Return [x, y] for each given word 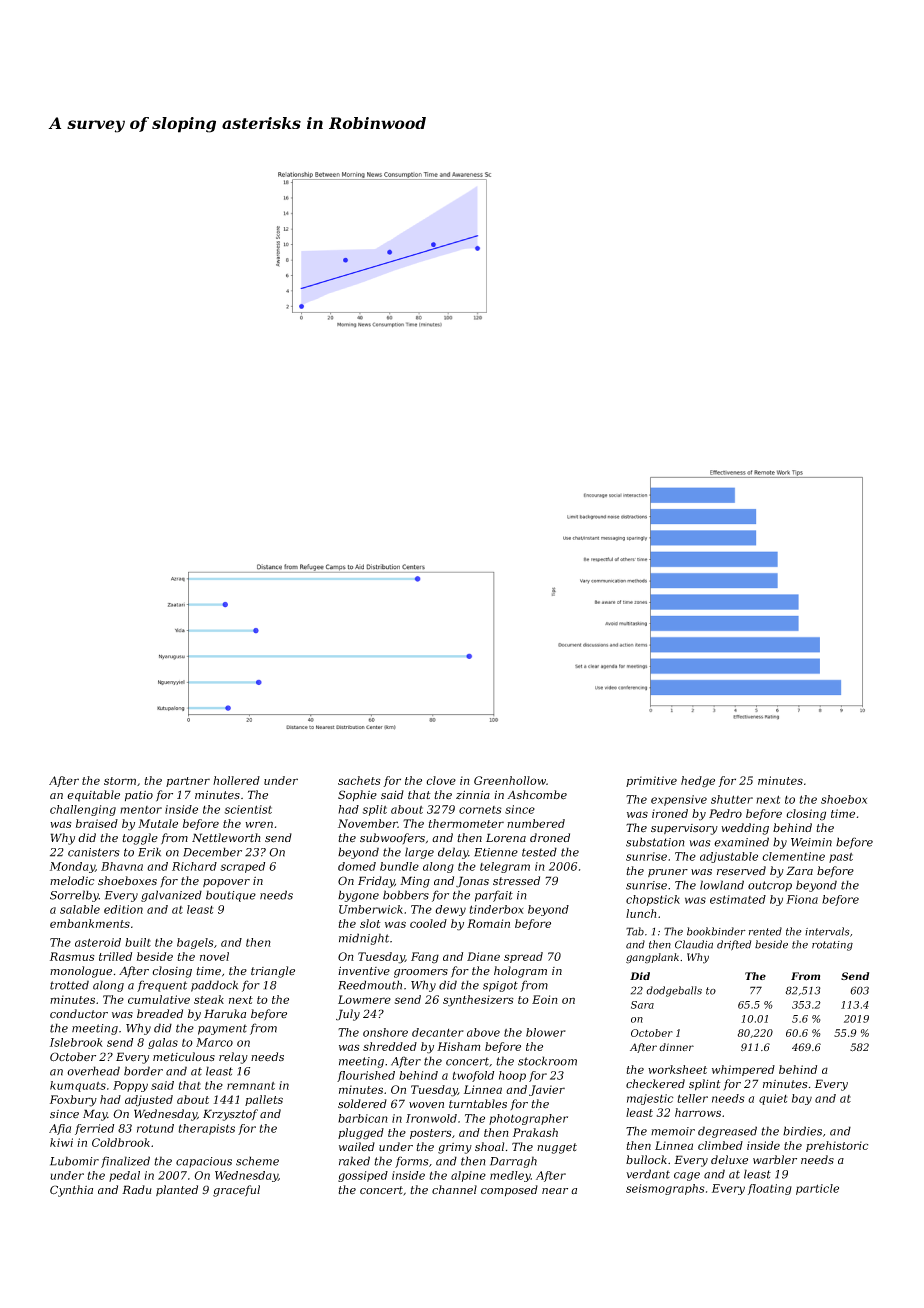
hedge [698, 782]
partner [188, 782]
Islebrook [76, 1042]
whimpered [743, 1070]
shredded [390, 1046]
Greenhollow [510, 780]
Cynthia [71, 1191]
